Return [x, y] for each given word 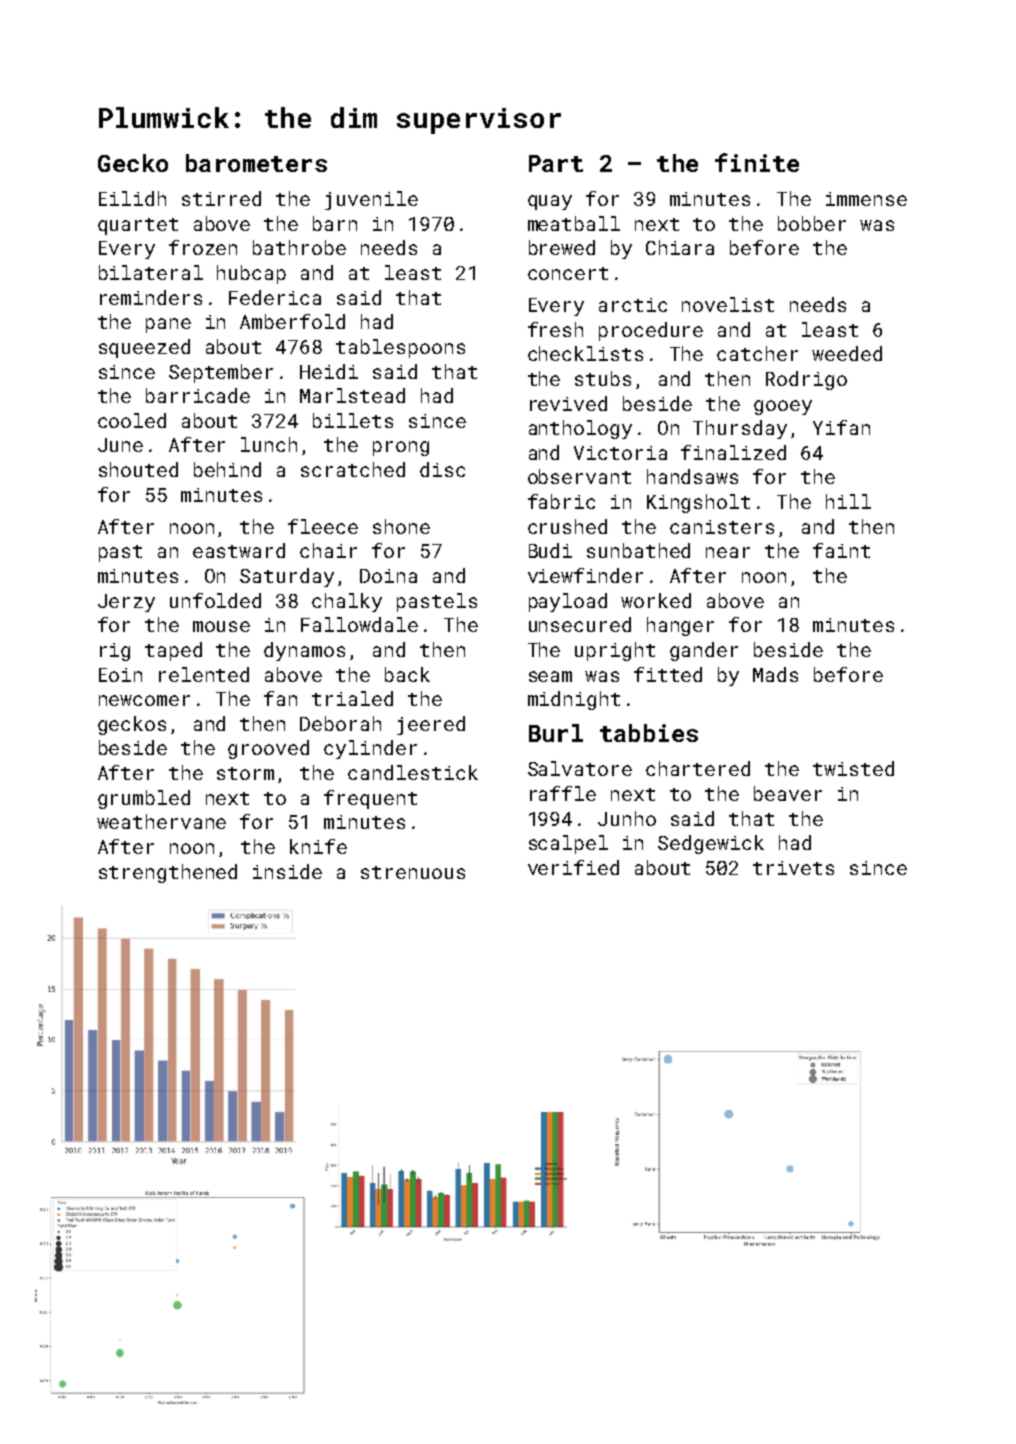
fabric [561, 501]
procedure [651, 331]
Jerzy [126, 603]
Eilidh [132, 198]
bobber [812, 223]
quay [550, 202]
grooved [268, 749]
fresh [555, 329]
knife [318, 846]
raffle [563, 793]
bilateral [151, 272]
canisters [722, 527]
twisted [853, 768]
